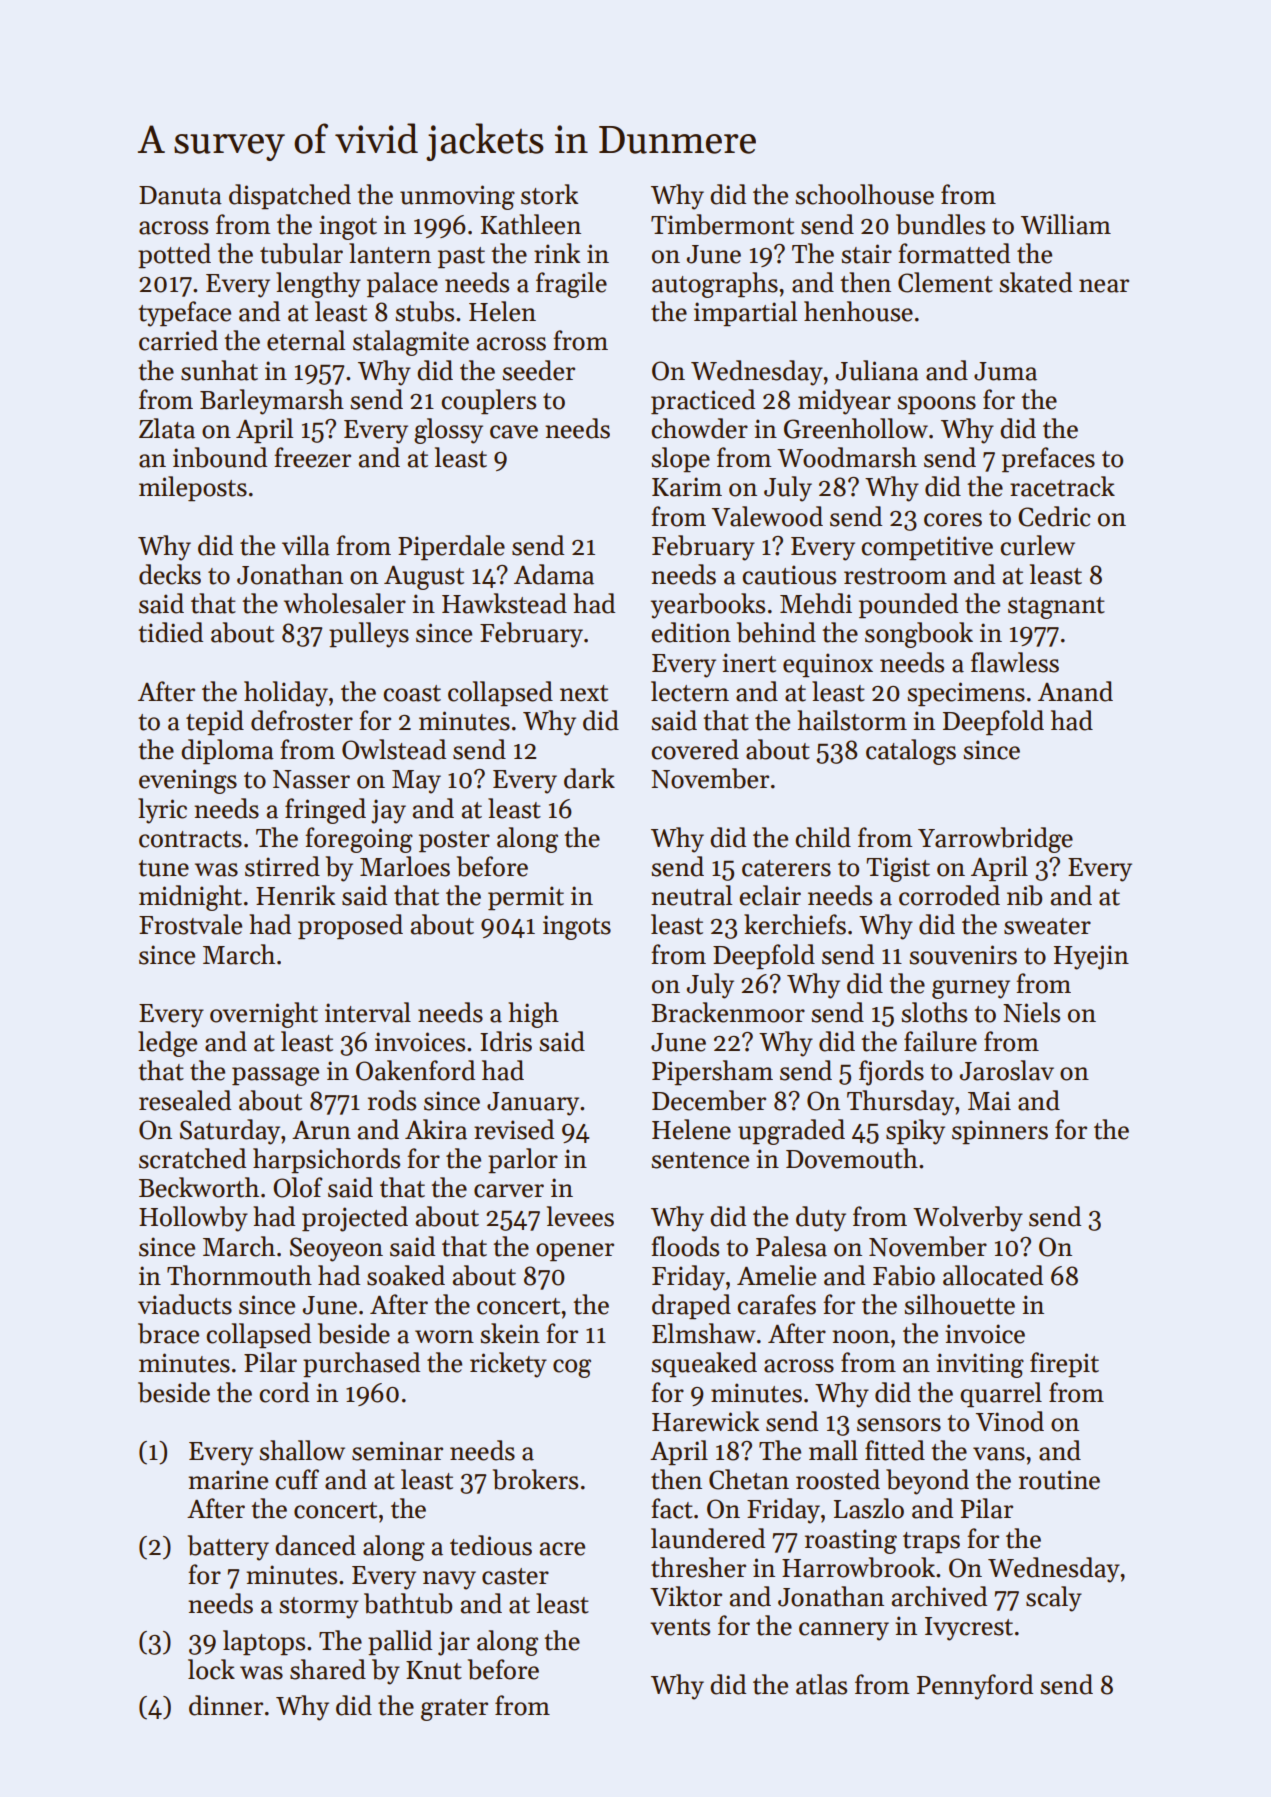 The height and width of the screenshot is (1797, 1271). I want to click on Hyejin, so click(1091, 957).
